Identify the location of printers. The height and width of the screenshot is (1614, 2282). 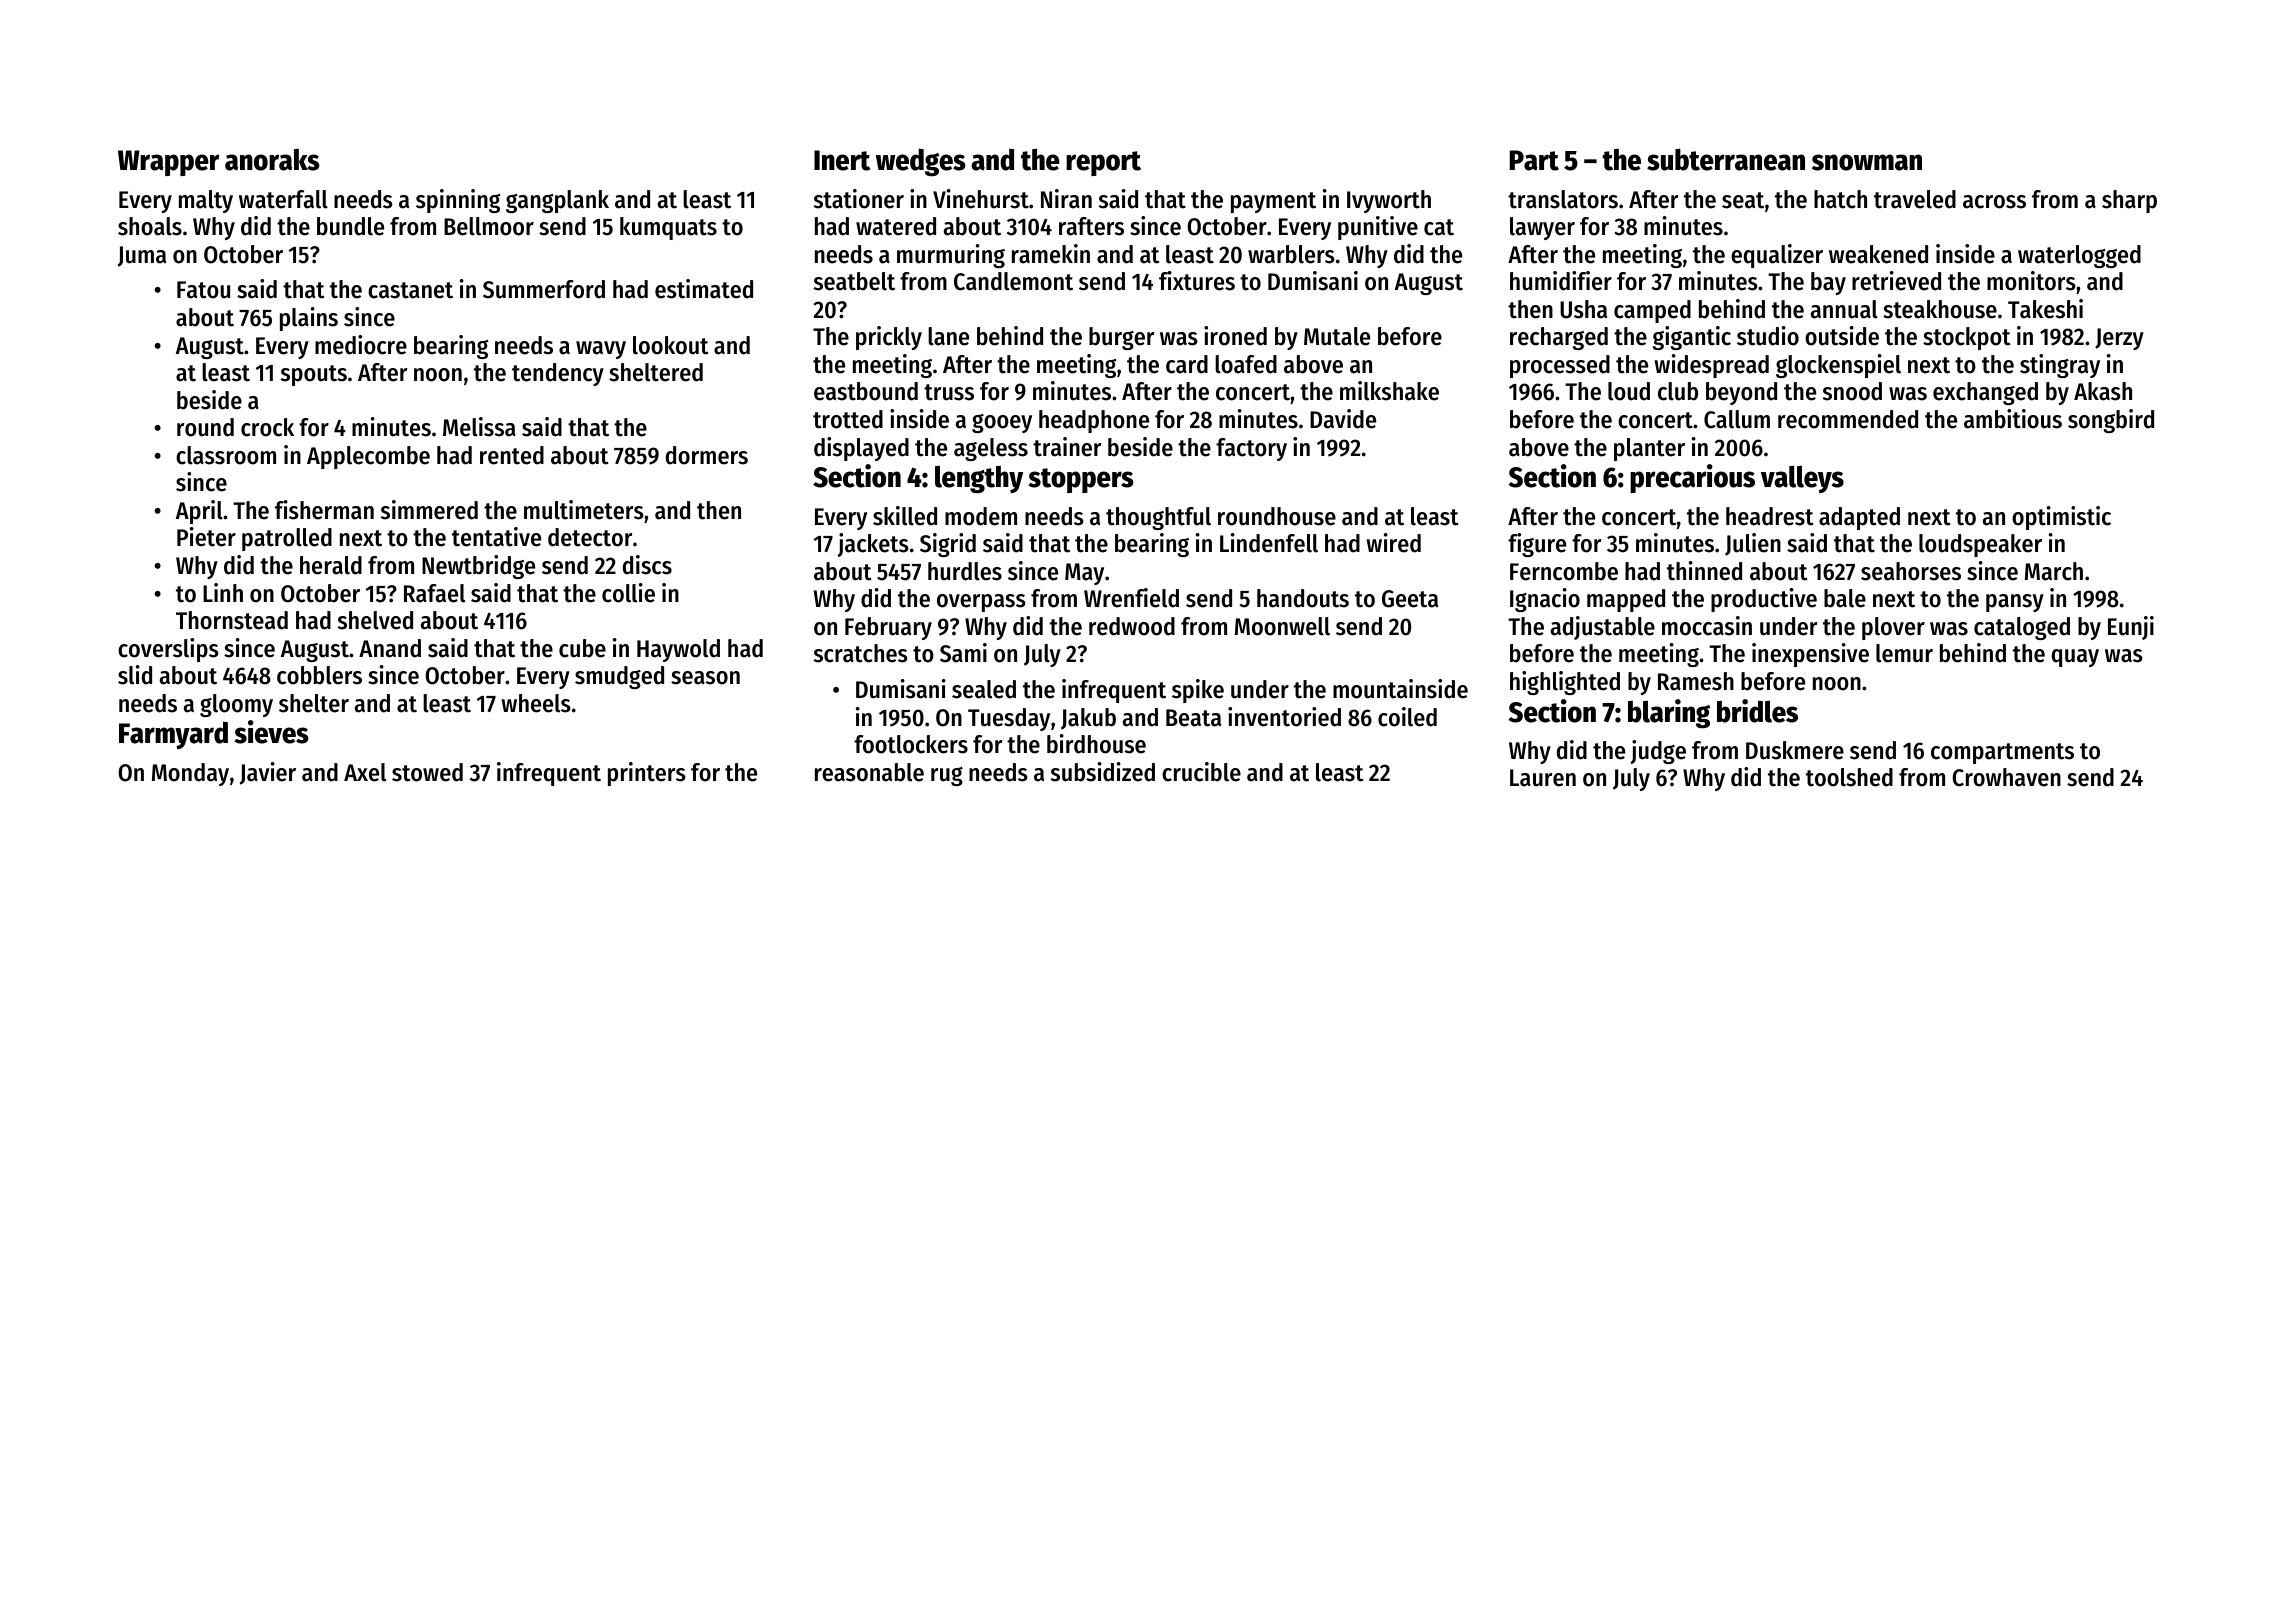
(647, 774).
